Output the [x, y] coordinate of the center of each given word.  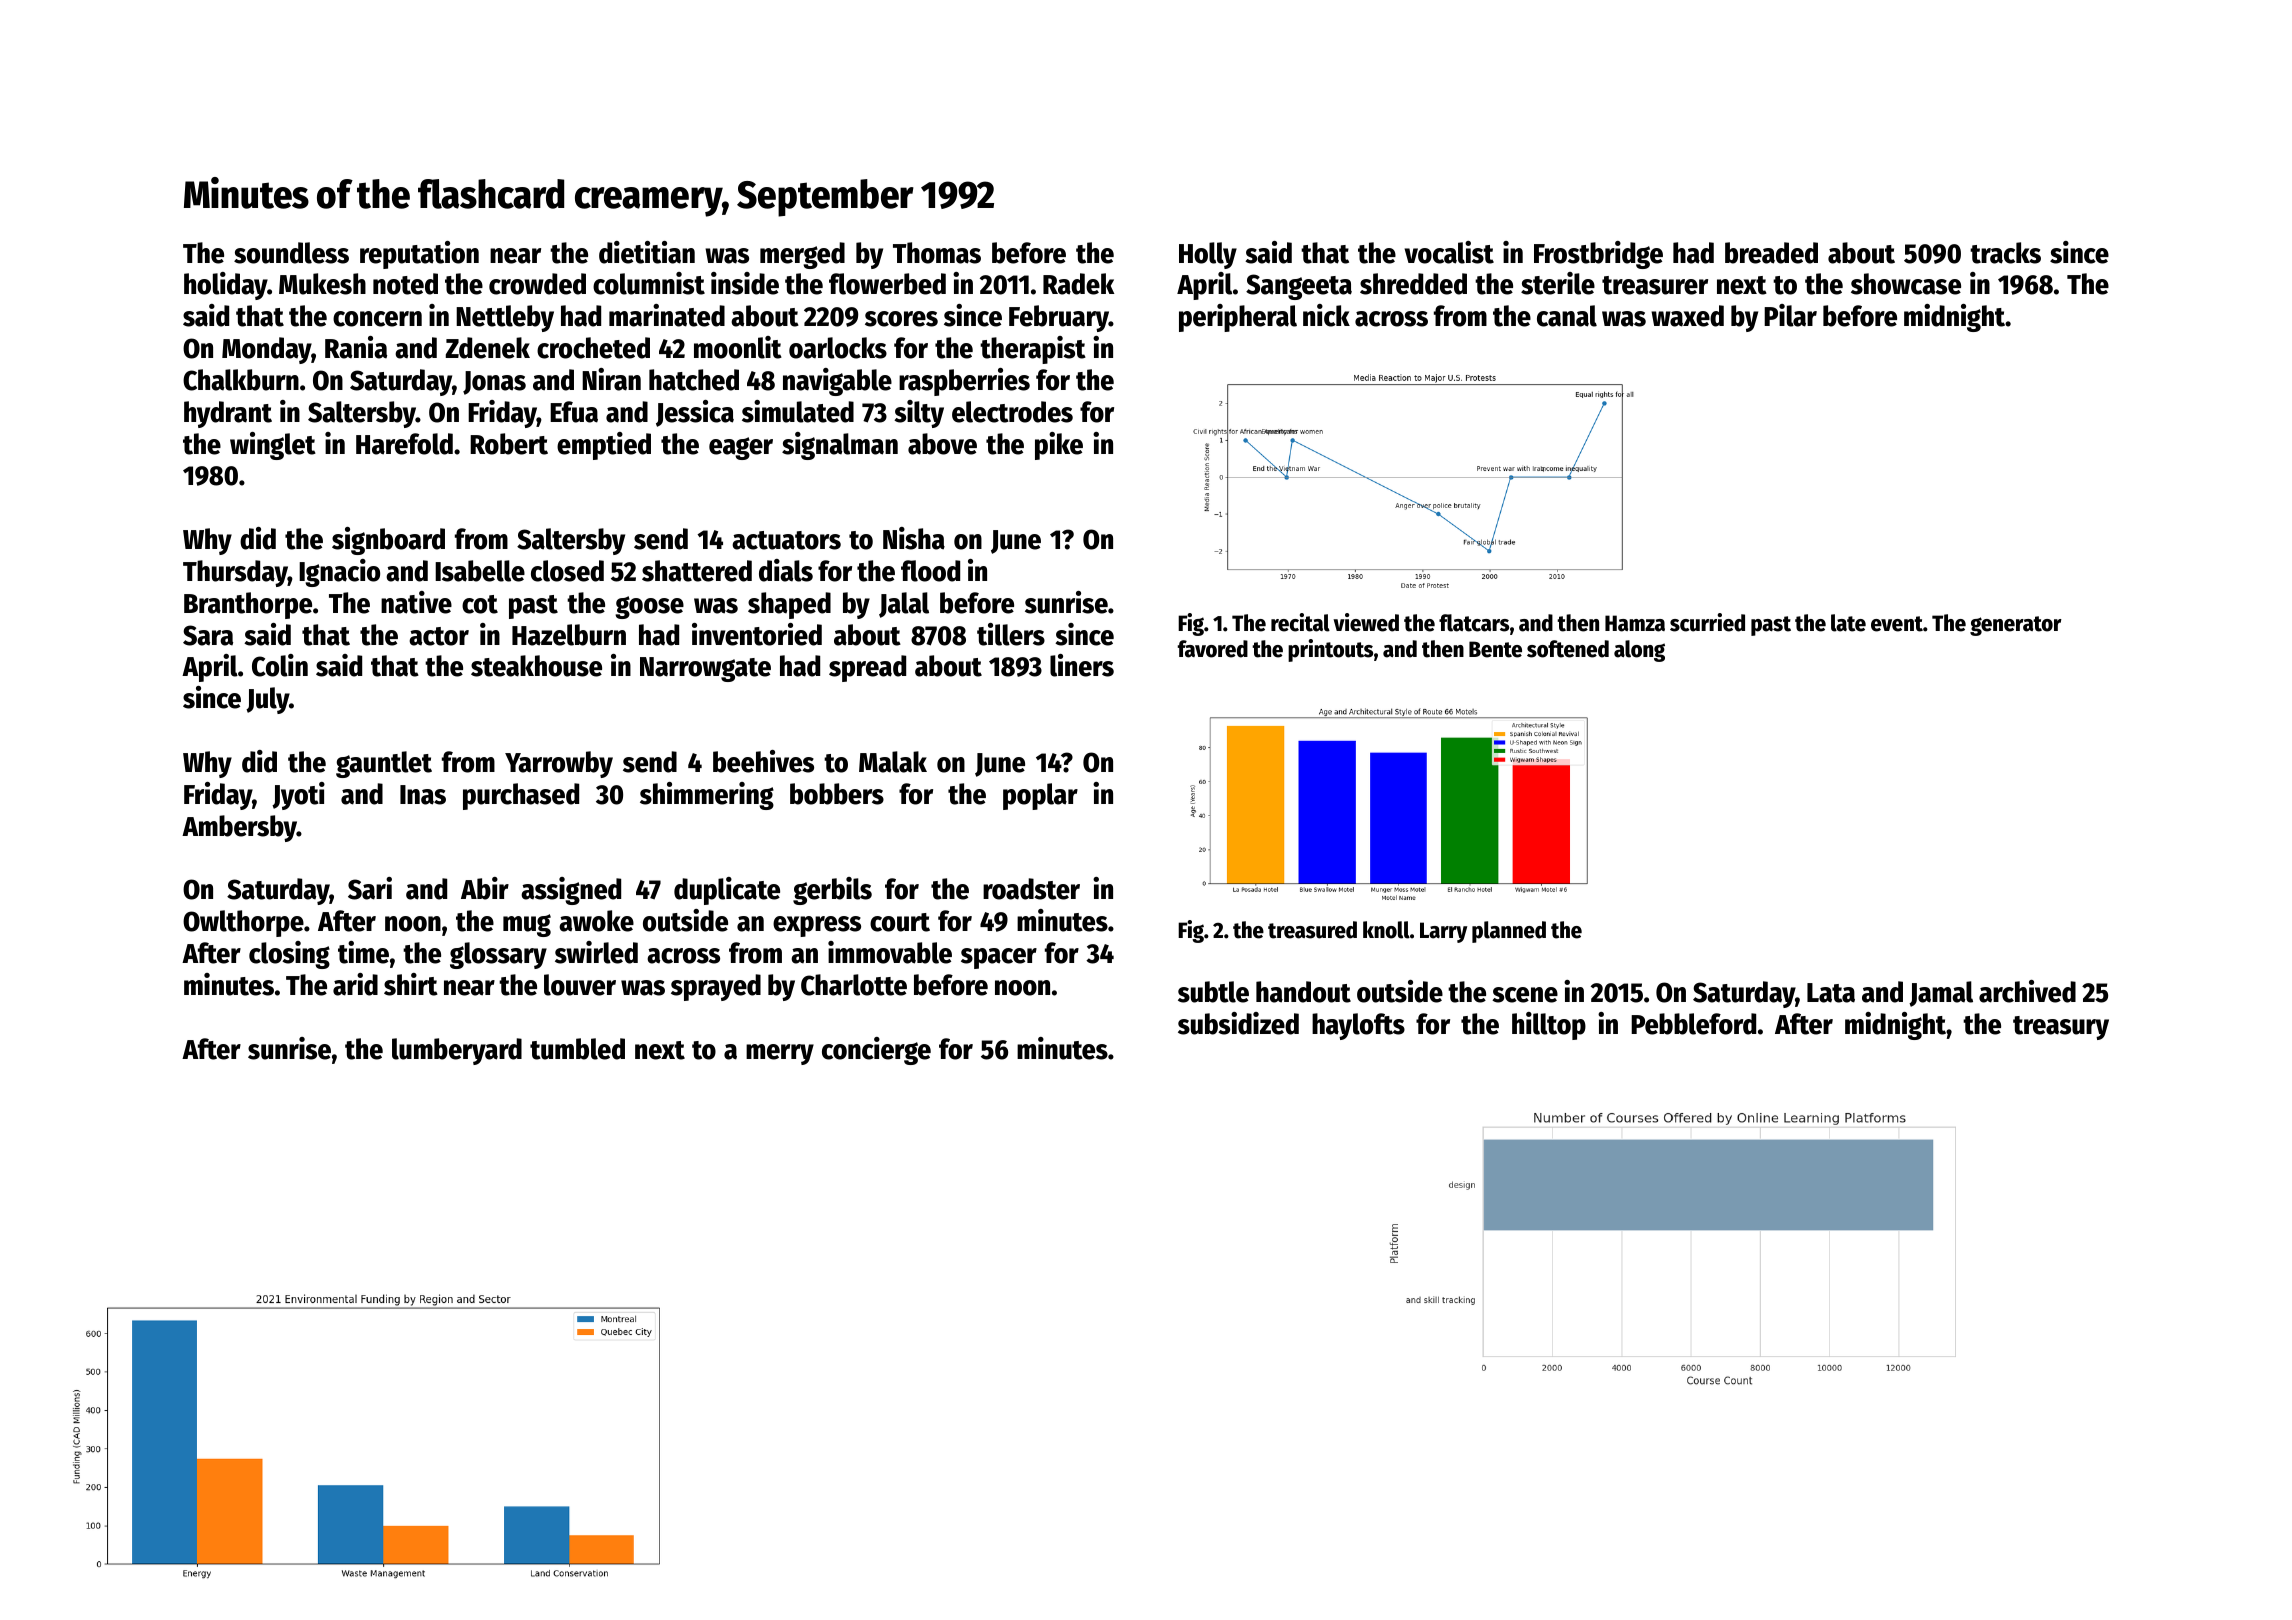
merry [780, 1054]
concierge [876, 1051]
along [1639, 651]
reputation [419, 255]
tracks [2005, 253]
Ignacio [339, 573]
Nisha [914, 538]
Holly [1208, 255]
